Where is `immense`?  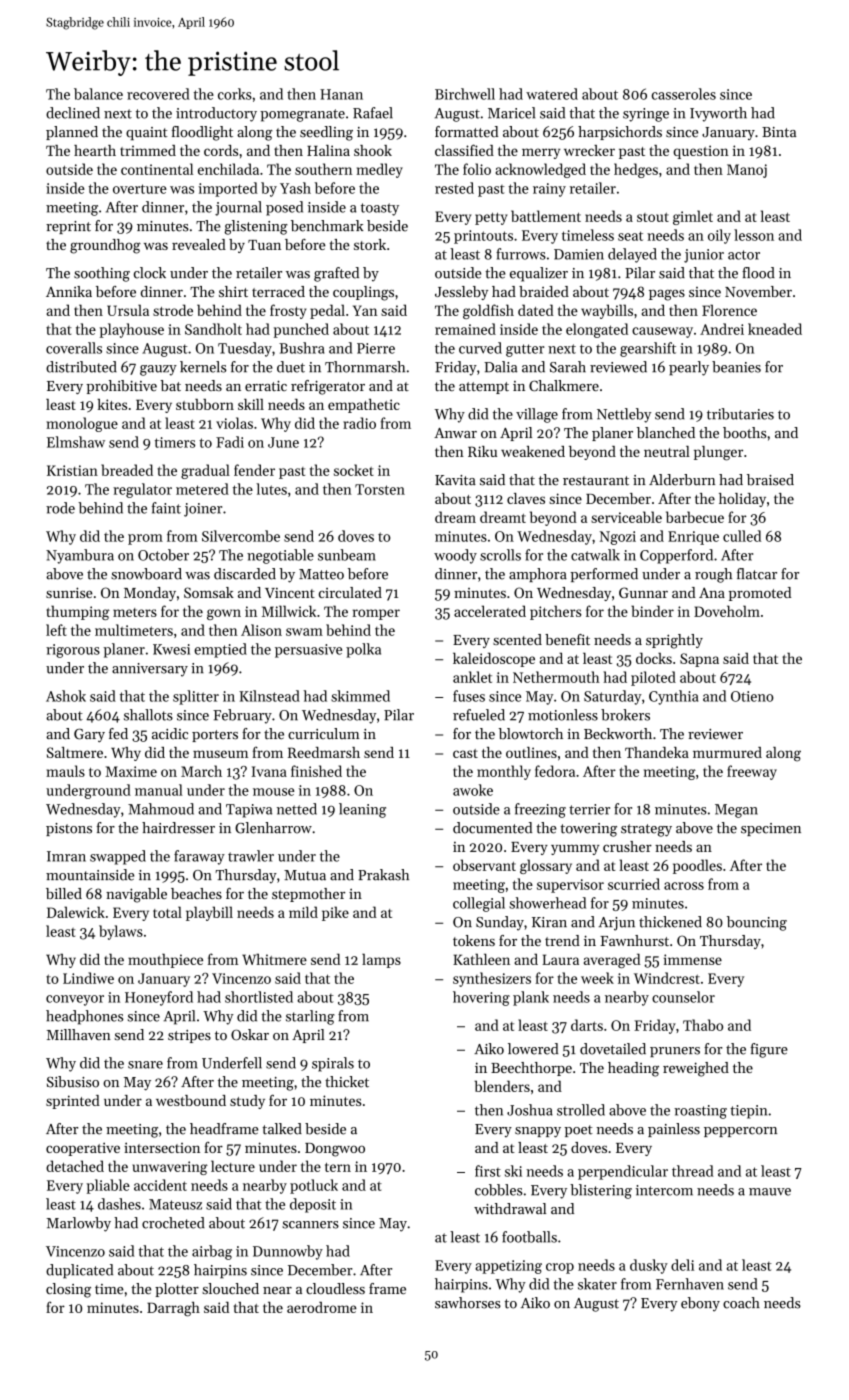
immense is located at coordinates (693, 959).
